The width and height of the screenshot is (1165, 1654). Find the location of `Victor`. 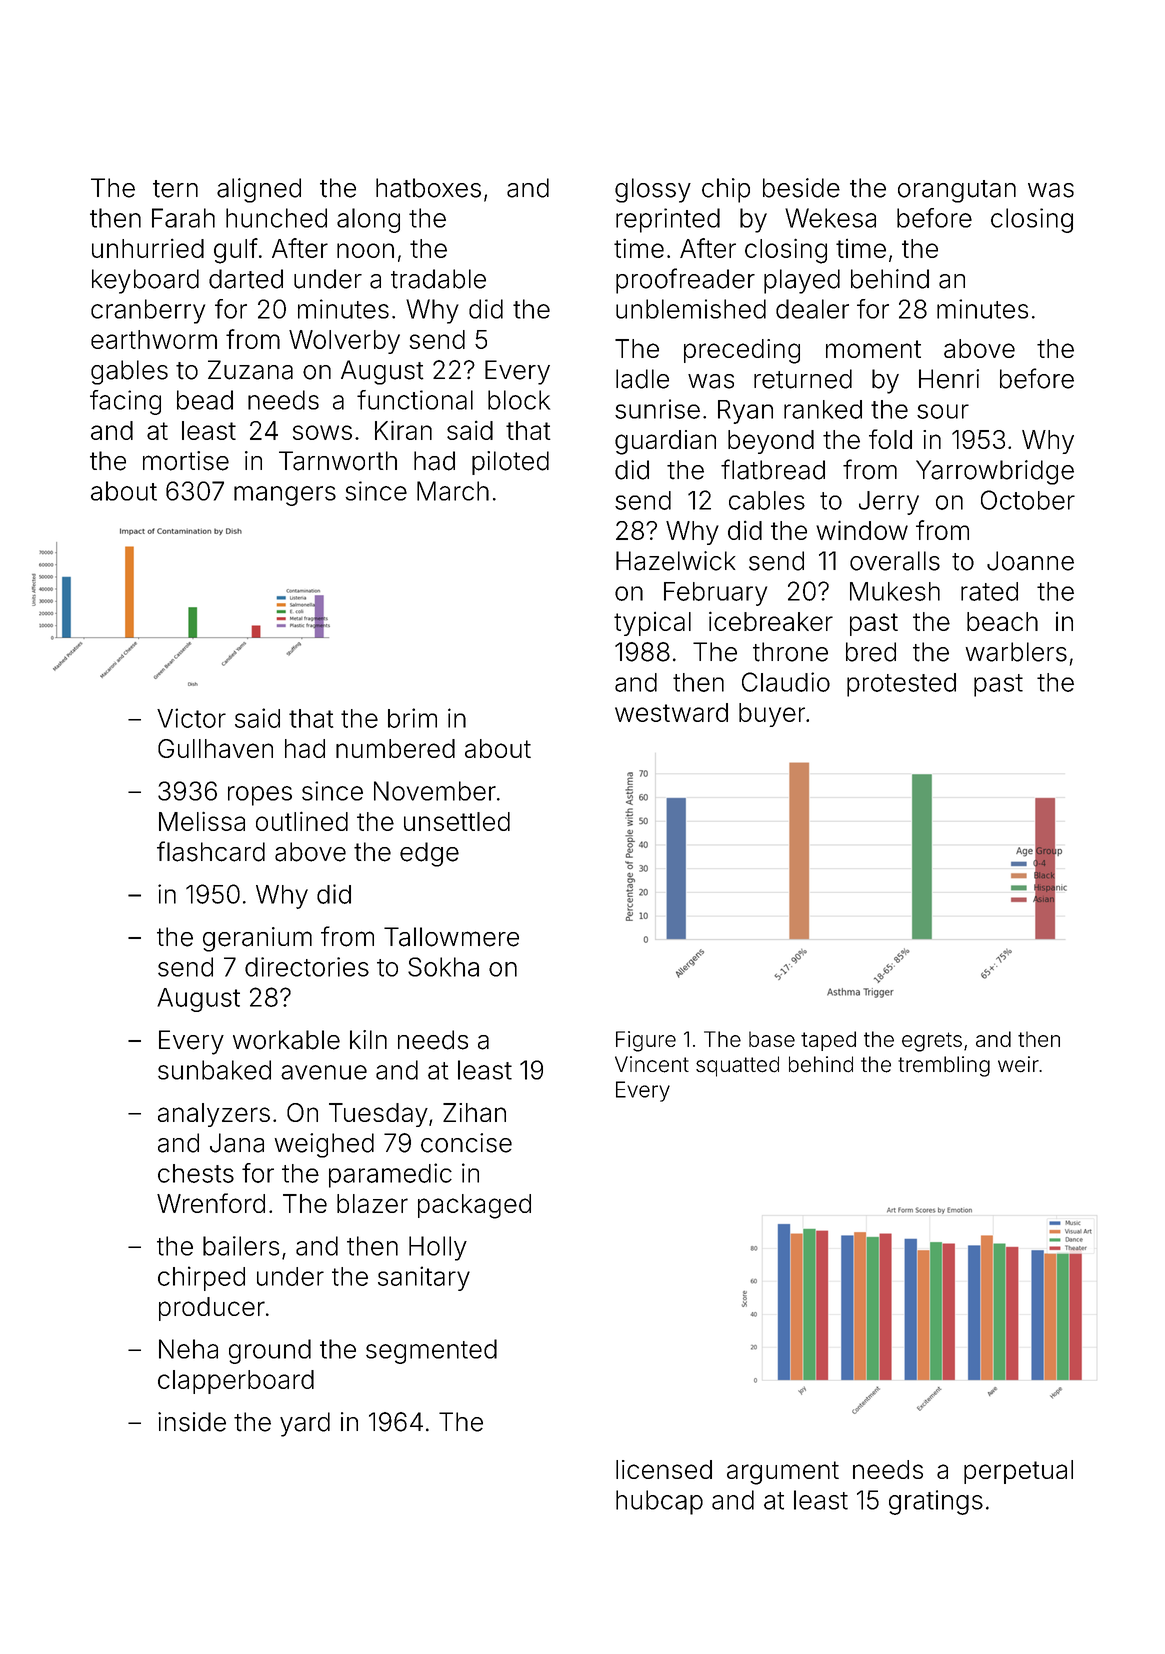

Victor is located at coordinates (191, 718).
